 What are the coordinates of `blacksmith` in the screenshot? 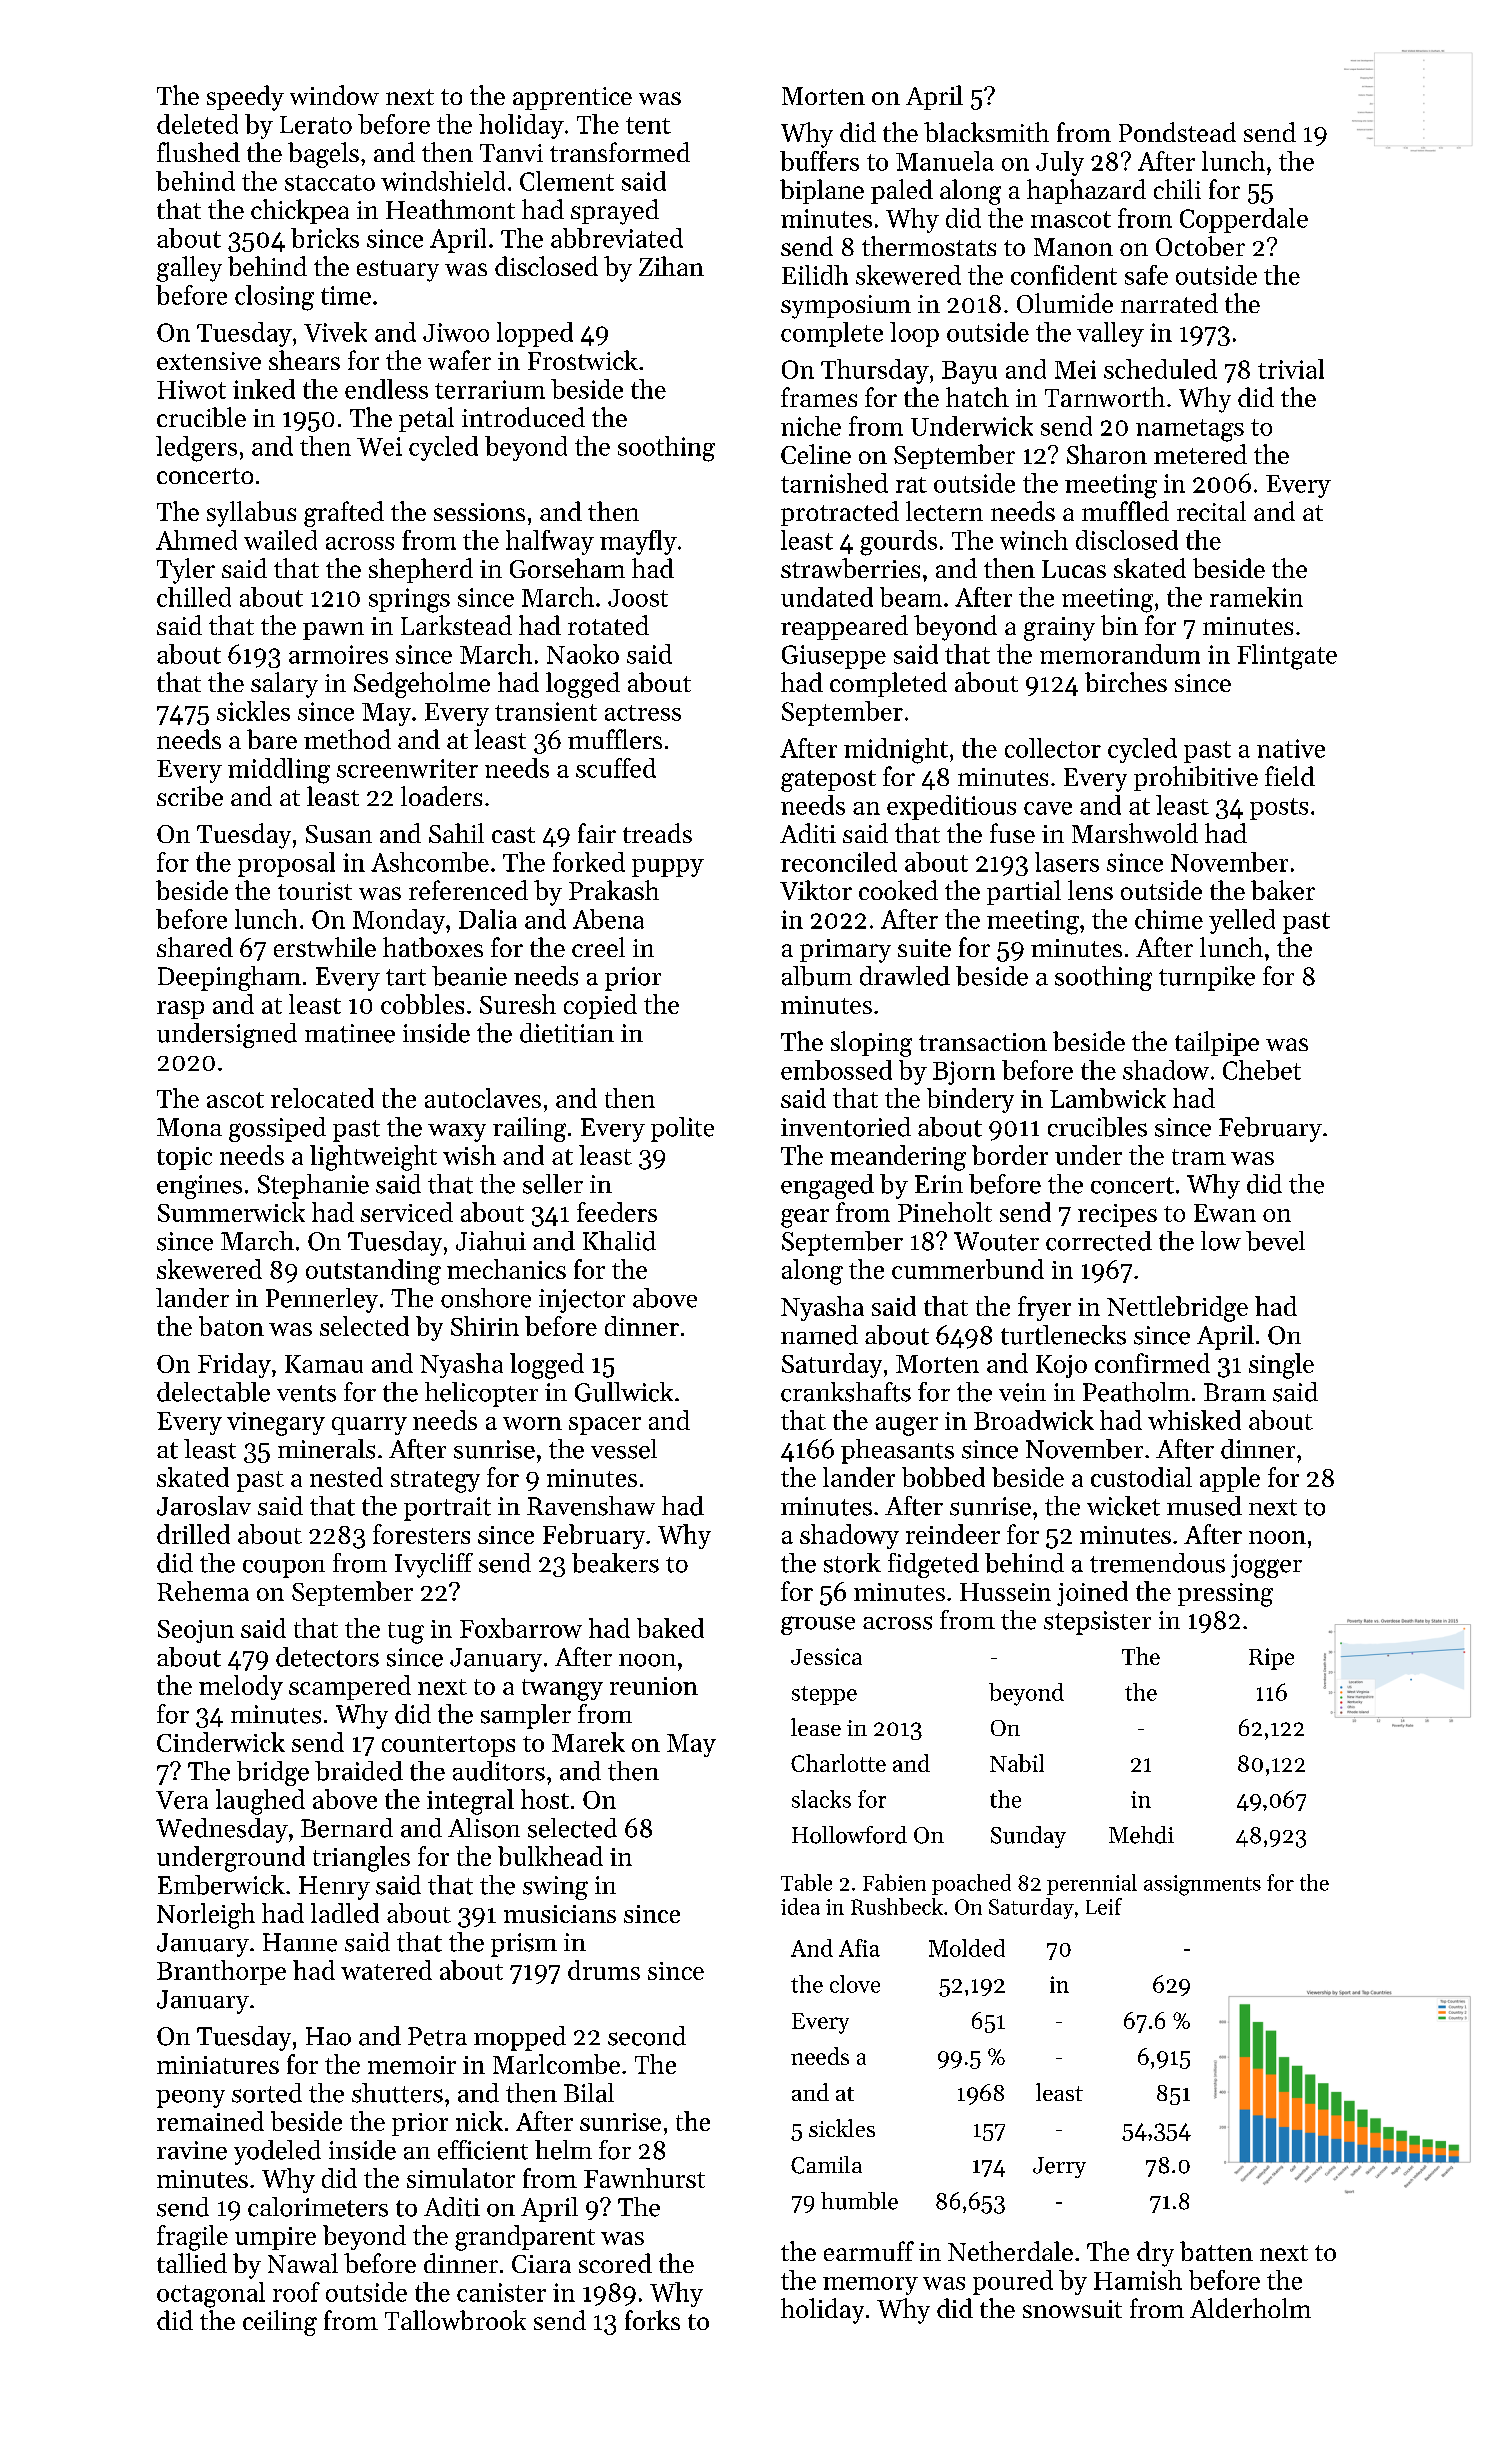 It's located at (986, 132).
